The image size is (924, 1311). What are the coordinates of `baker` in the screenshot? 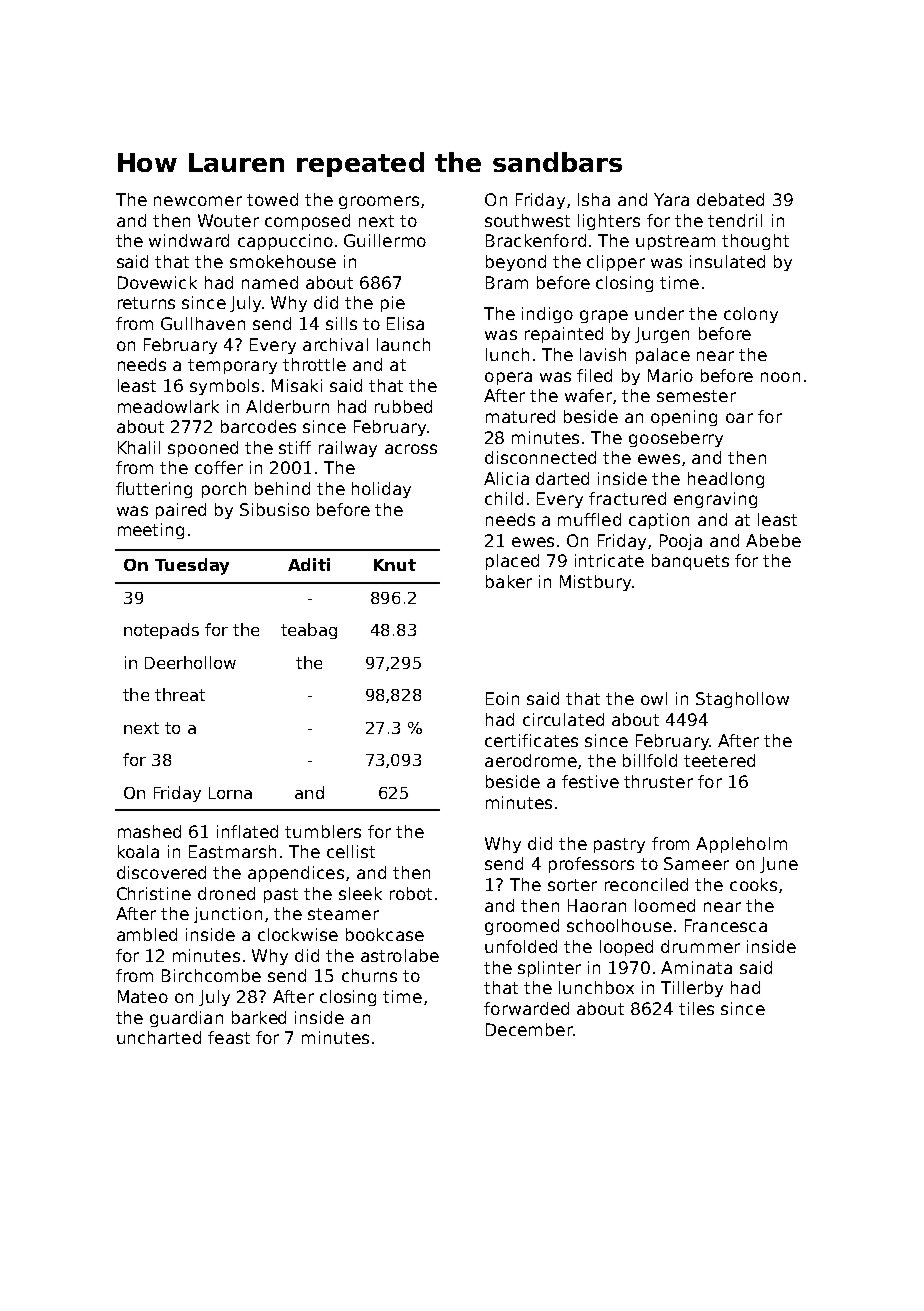 It's located at (509, 581).
